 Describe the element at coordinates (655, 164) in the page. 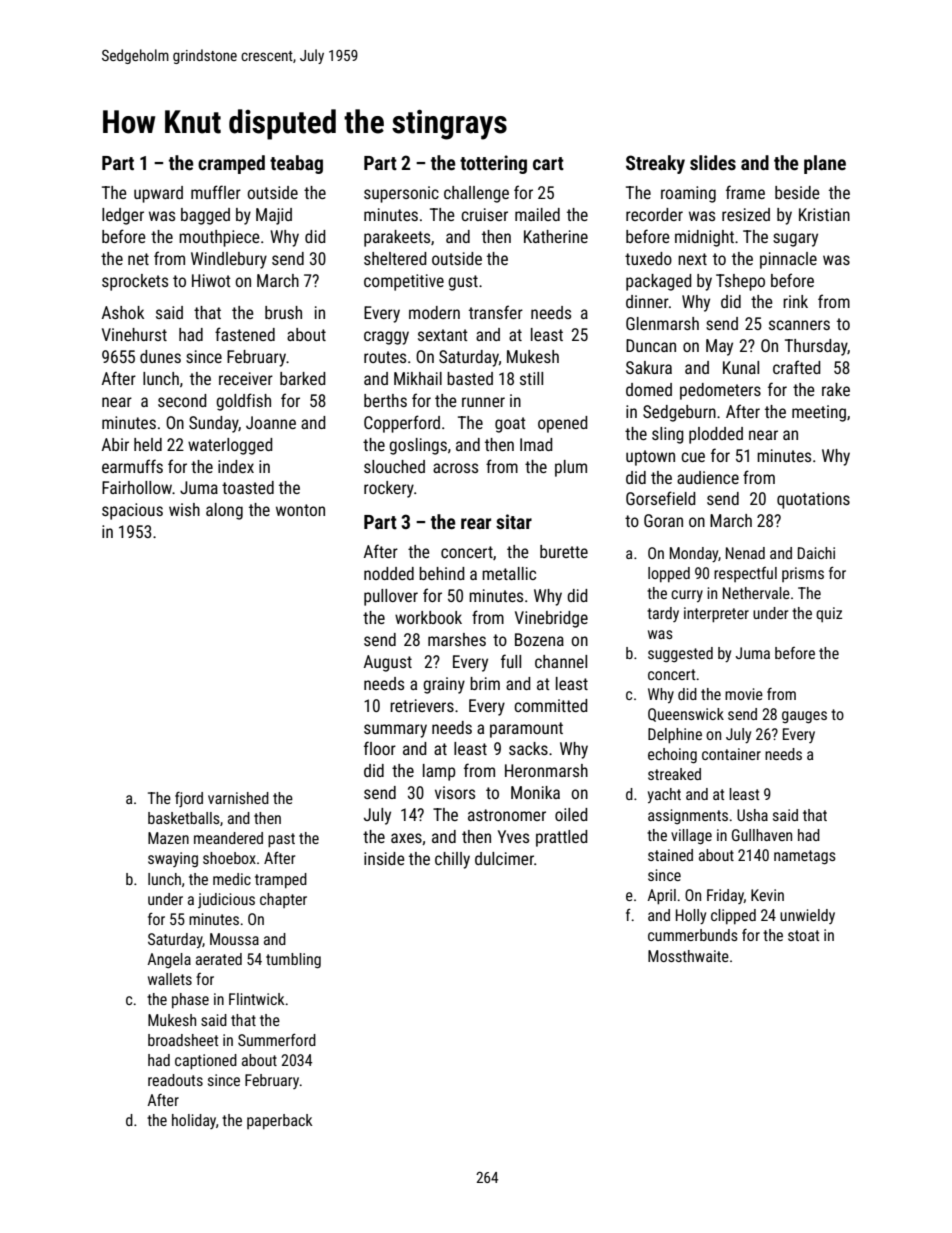

I see `Streaky` at that location.
